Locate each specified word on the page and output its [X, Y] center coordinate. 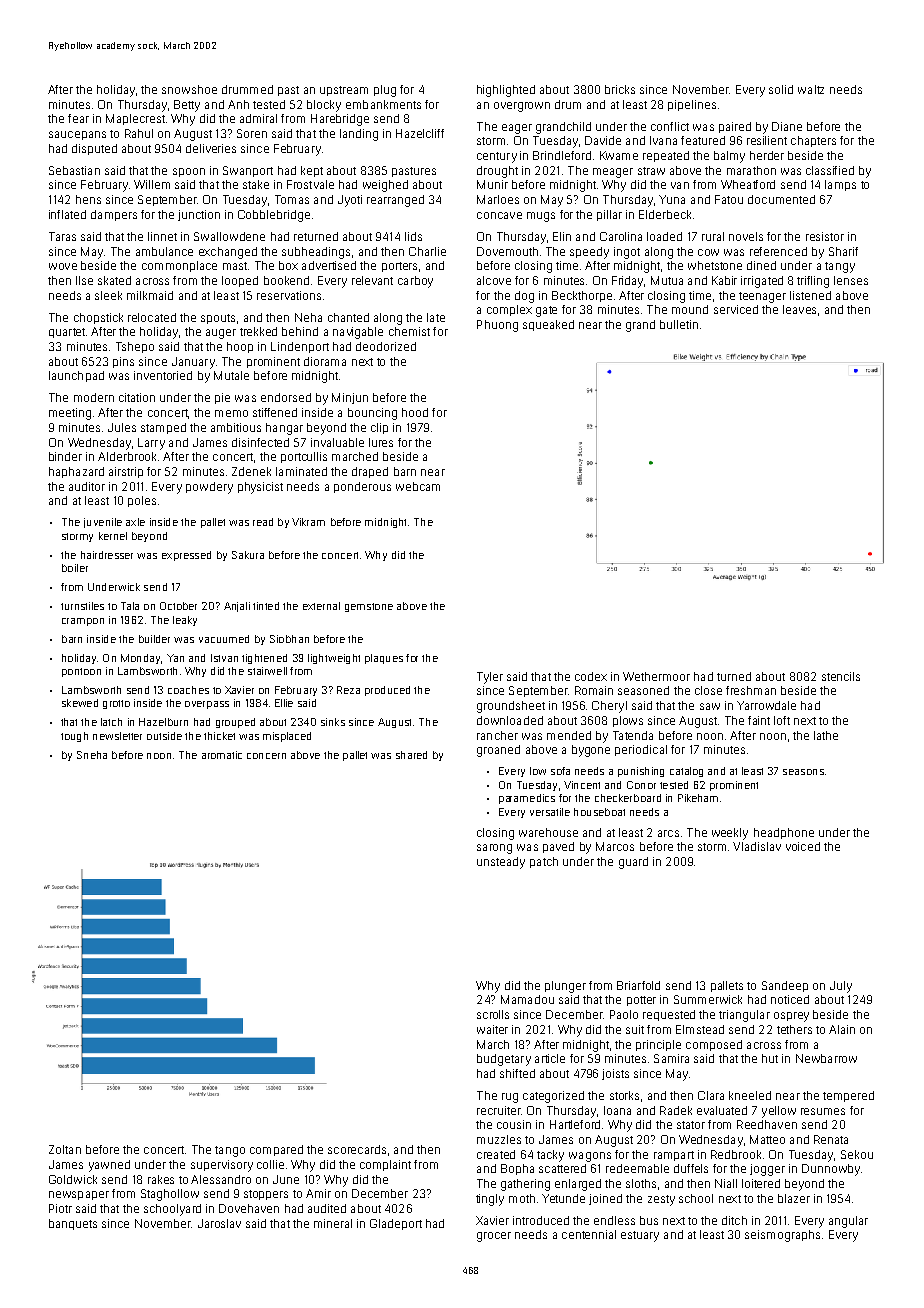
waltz [811, 89]
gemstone [369, 607]
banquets [73, 1224]
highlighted [506, 91]
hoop [240, 347]
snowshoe [189, 89]
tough [74, 737]
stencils [841, 676]
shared [411, 755]
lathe [826, 735]
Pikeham [698, 798]
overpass [207, 705]
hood [415, 412]
